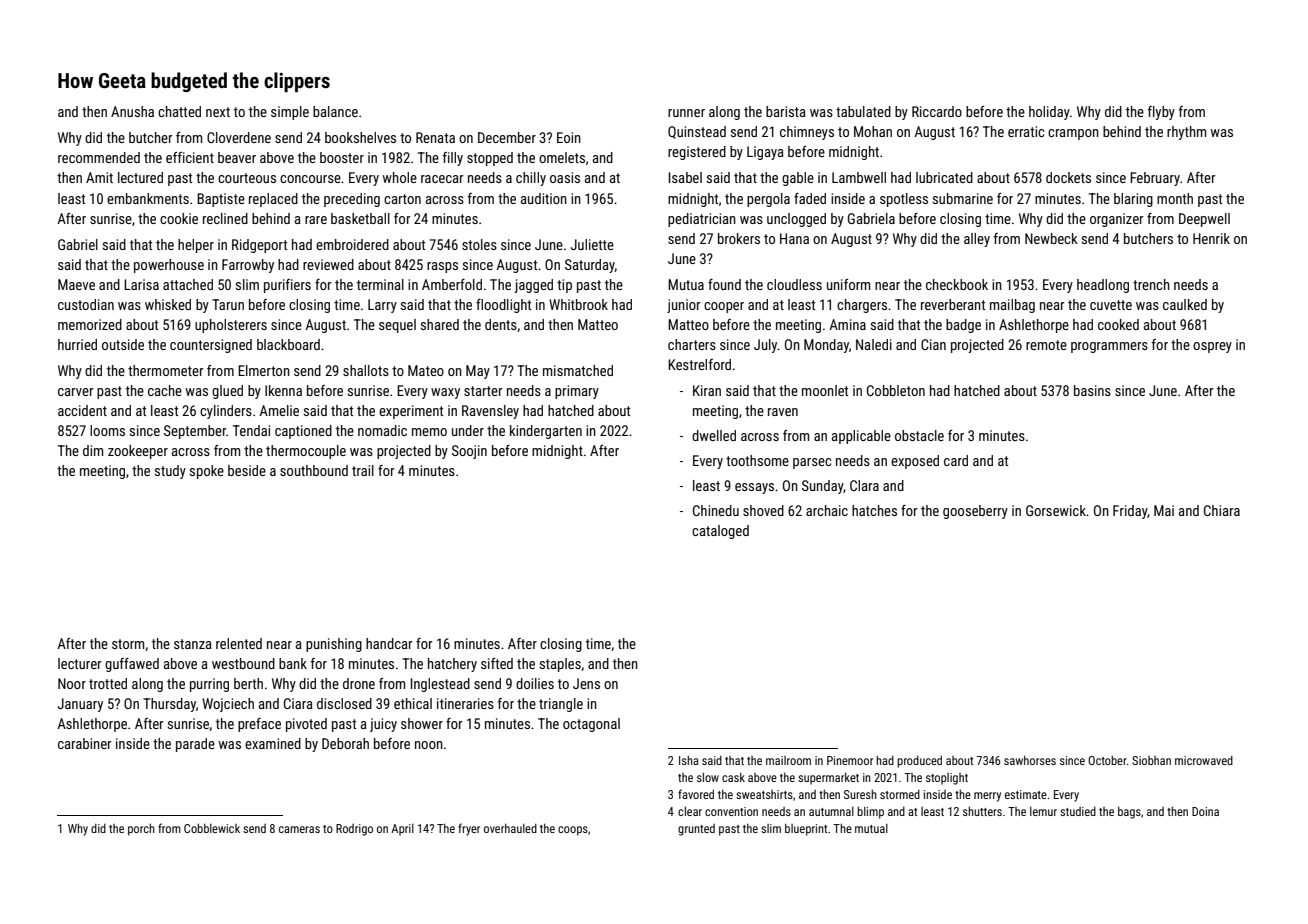 This screenshot has height=924, width=1308. Describe the element at coordinates (1204, 760) in the screenshot. I see `microwaved` at that location.
